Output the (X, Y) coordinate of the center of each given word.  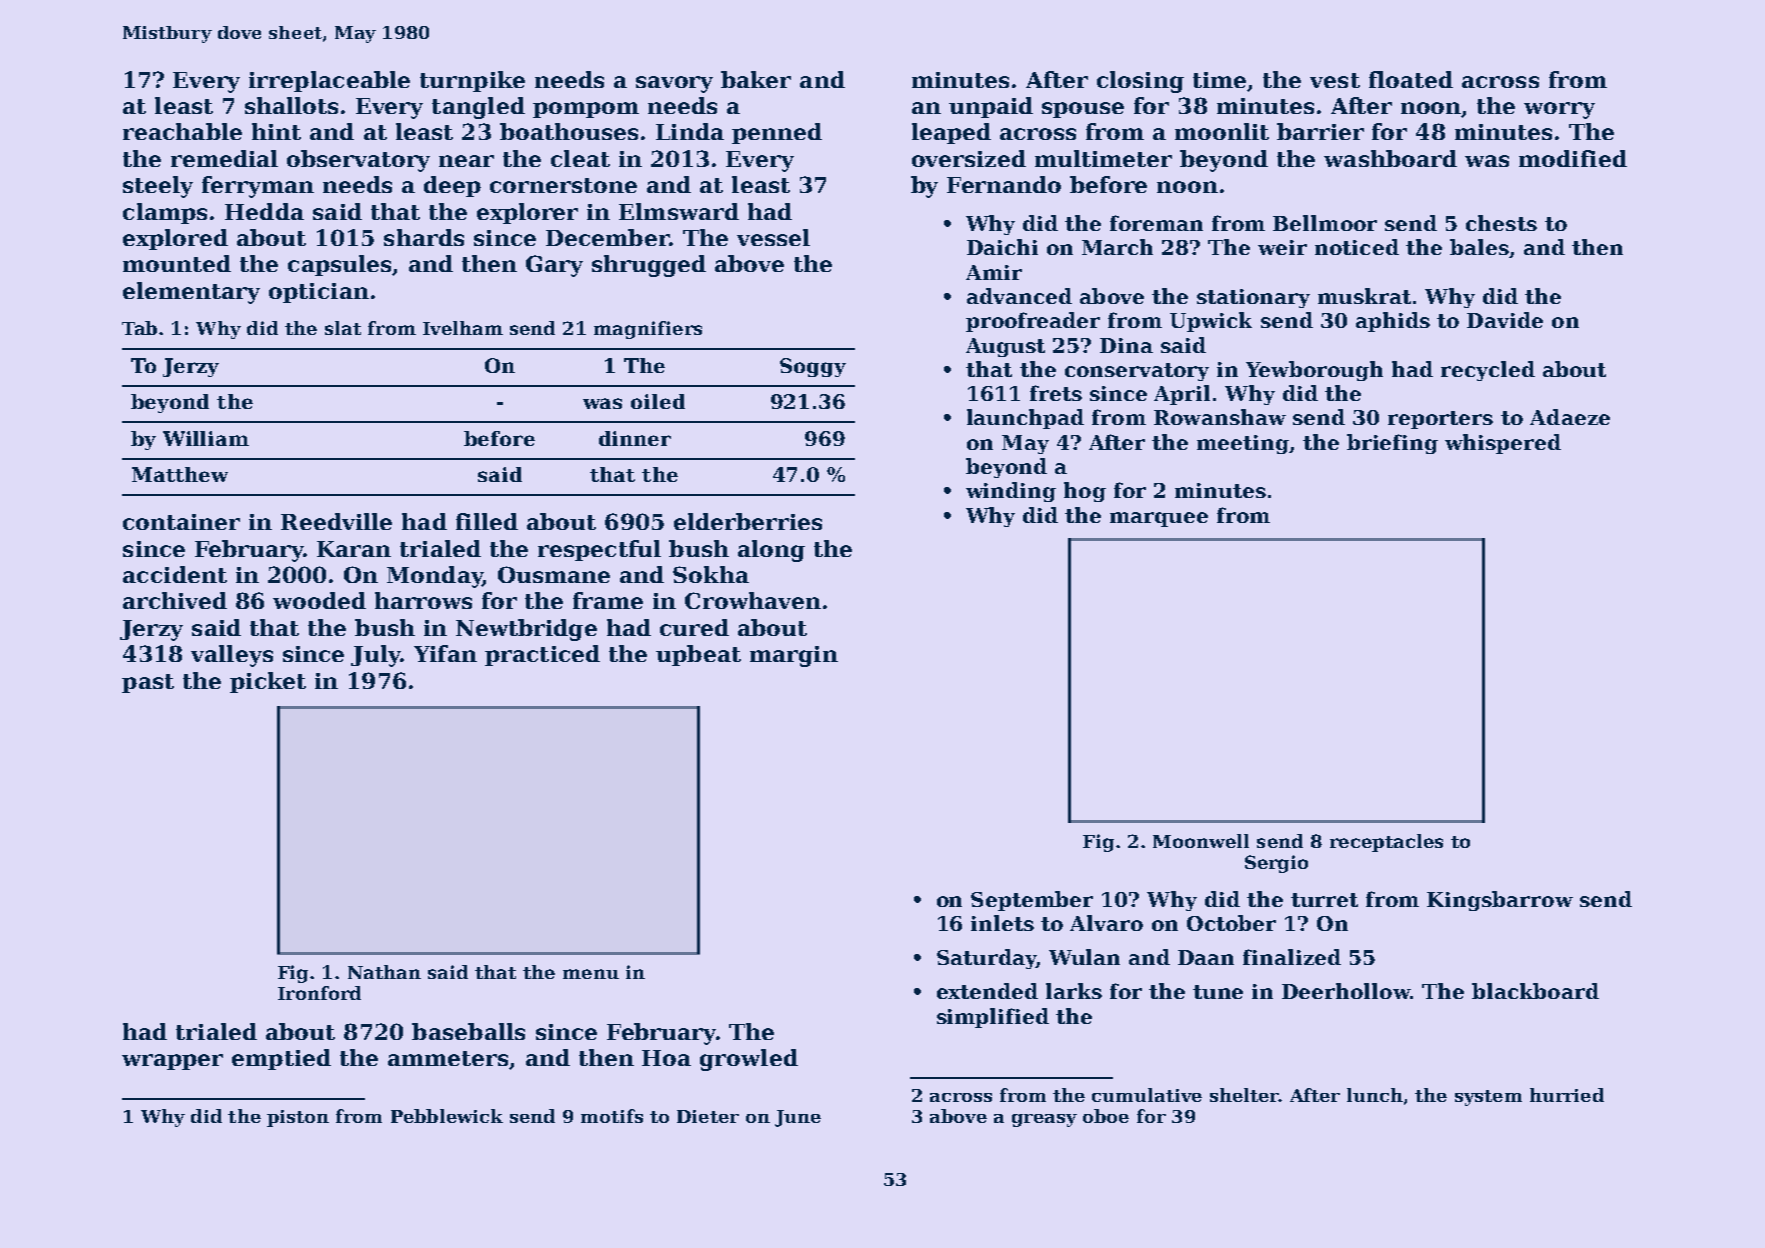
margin (794, 656)
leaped (951, 133)
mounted (177, 263)
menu (591, 974)
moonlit (1222, 131)
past (148, 683)
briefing (1392, 444)
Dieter (708, 1116)
